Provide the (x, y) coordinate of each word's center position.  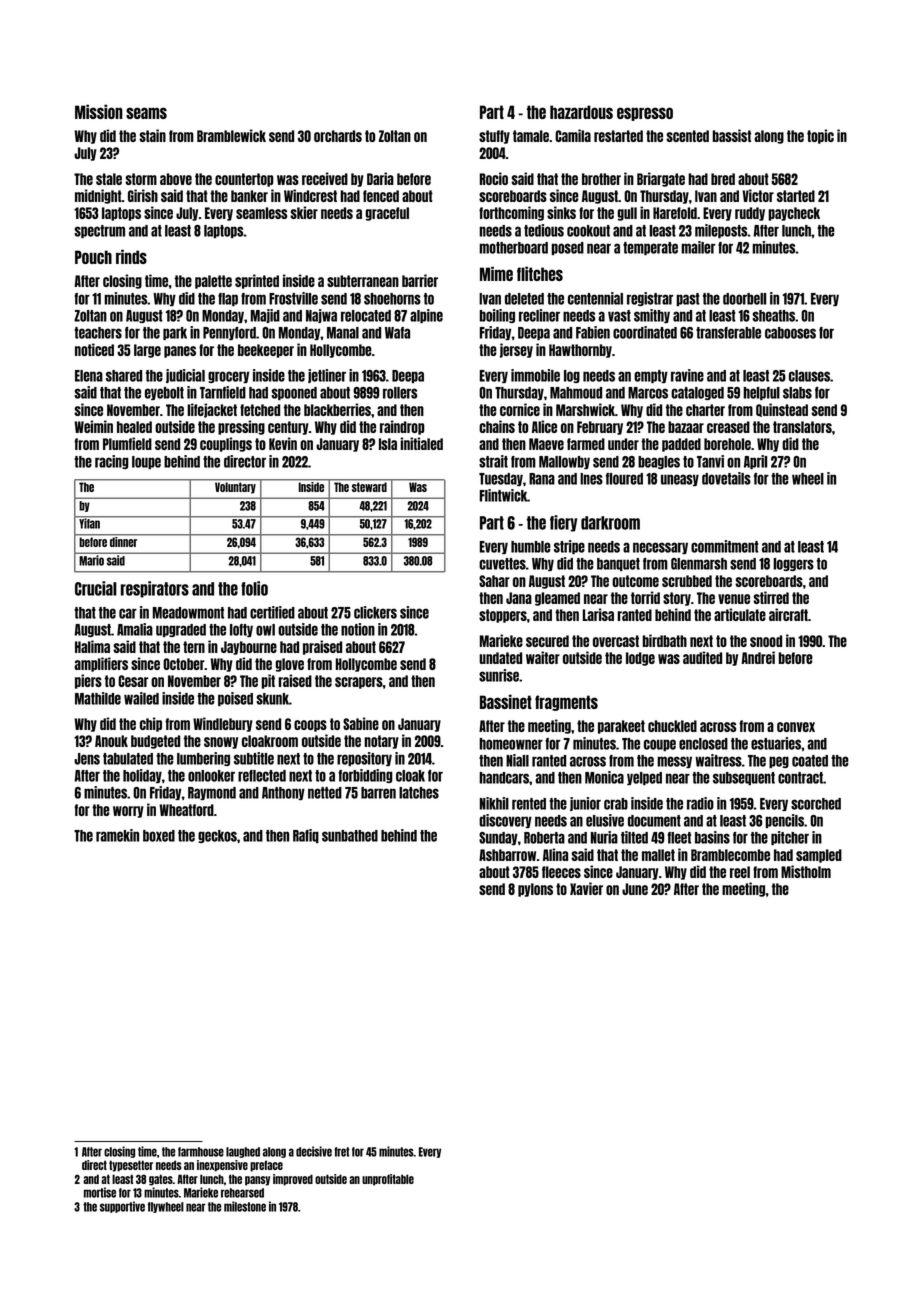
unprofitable (388, 1180)
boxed (159, 836)
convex (796, 727)
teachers (98, 333)
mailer (698, 247)
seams (146, 113)
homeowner (511, 744)
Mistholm (806, 871)
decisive (314, 1151)
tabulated (128, 759)
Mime (496, 273)
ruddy (750, 214)
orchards (338, 136)
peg (779, 762)
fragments (566, 703)
